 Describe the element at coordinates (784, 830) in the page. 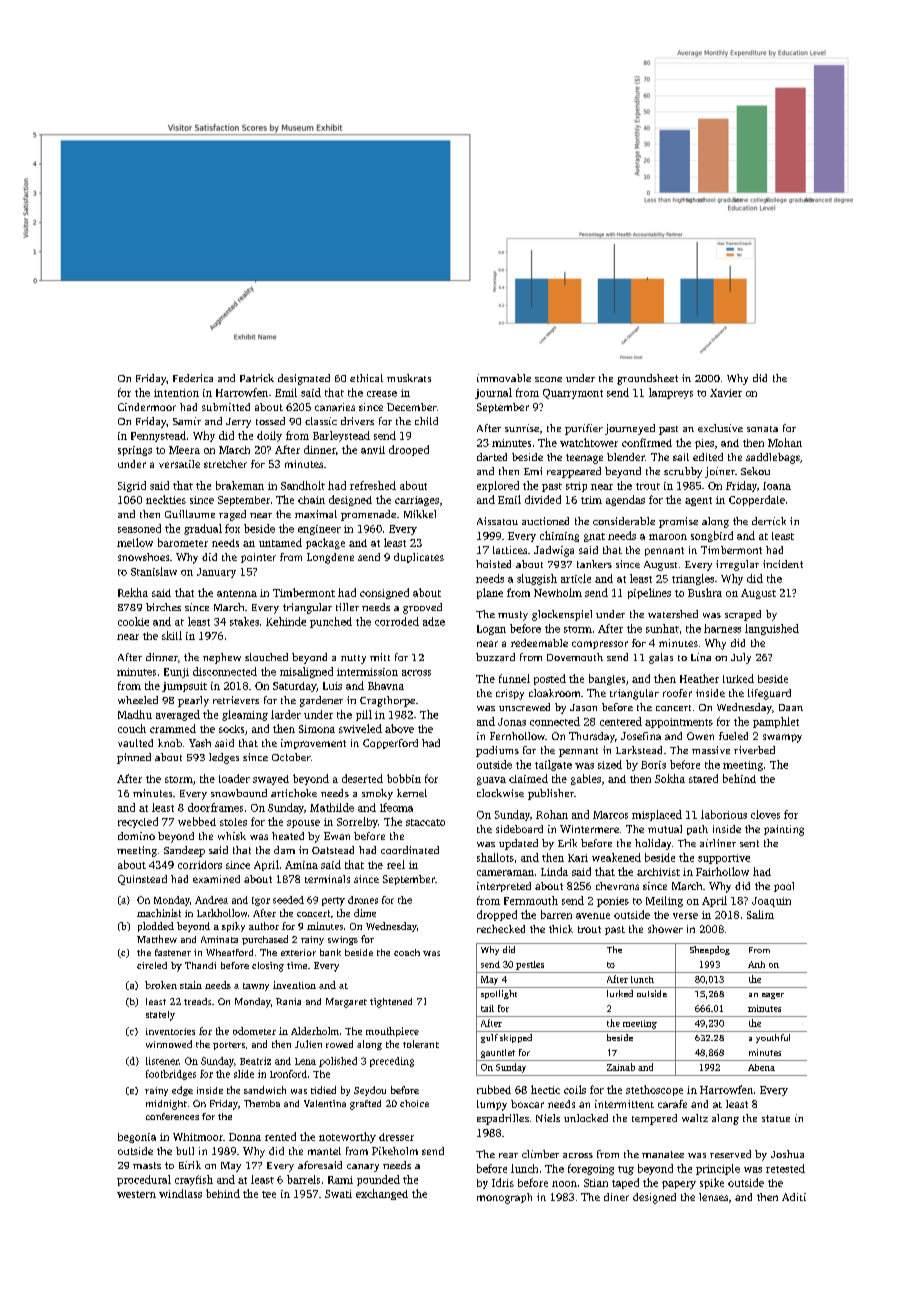

I see `painting` at that location.
